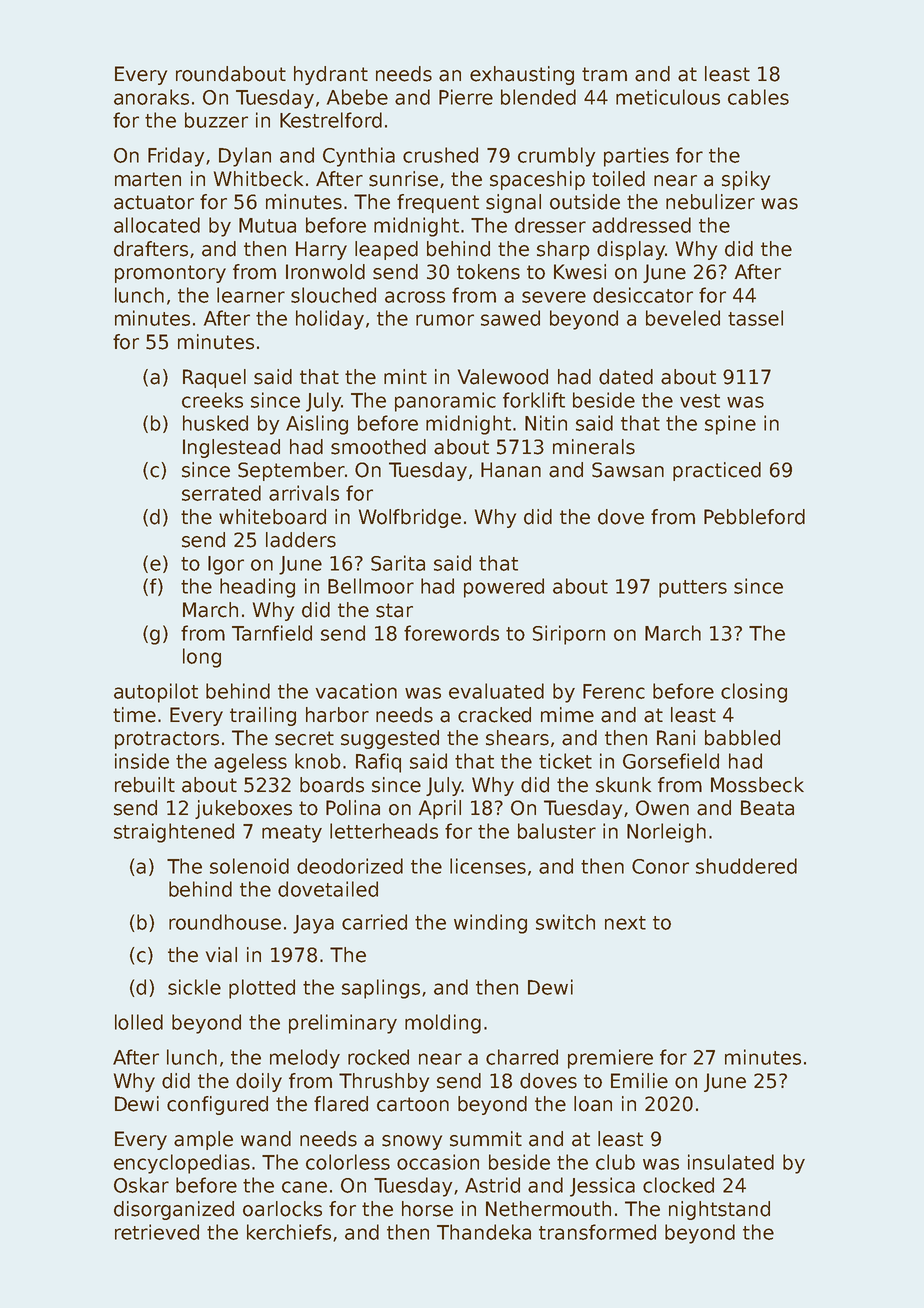 The height and width of the image is (1308, 924). Describe the element at coordinates (746, 180) in the image. I see `spiky` at that location.
